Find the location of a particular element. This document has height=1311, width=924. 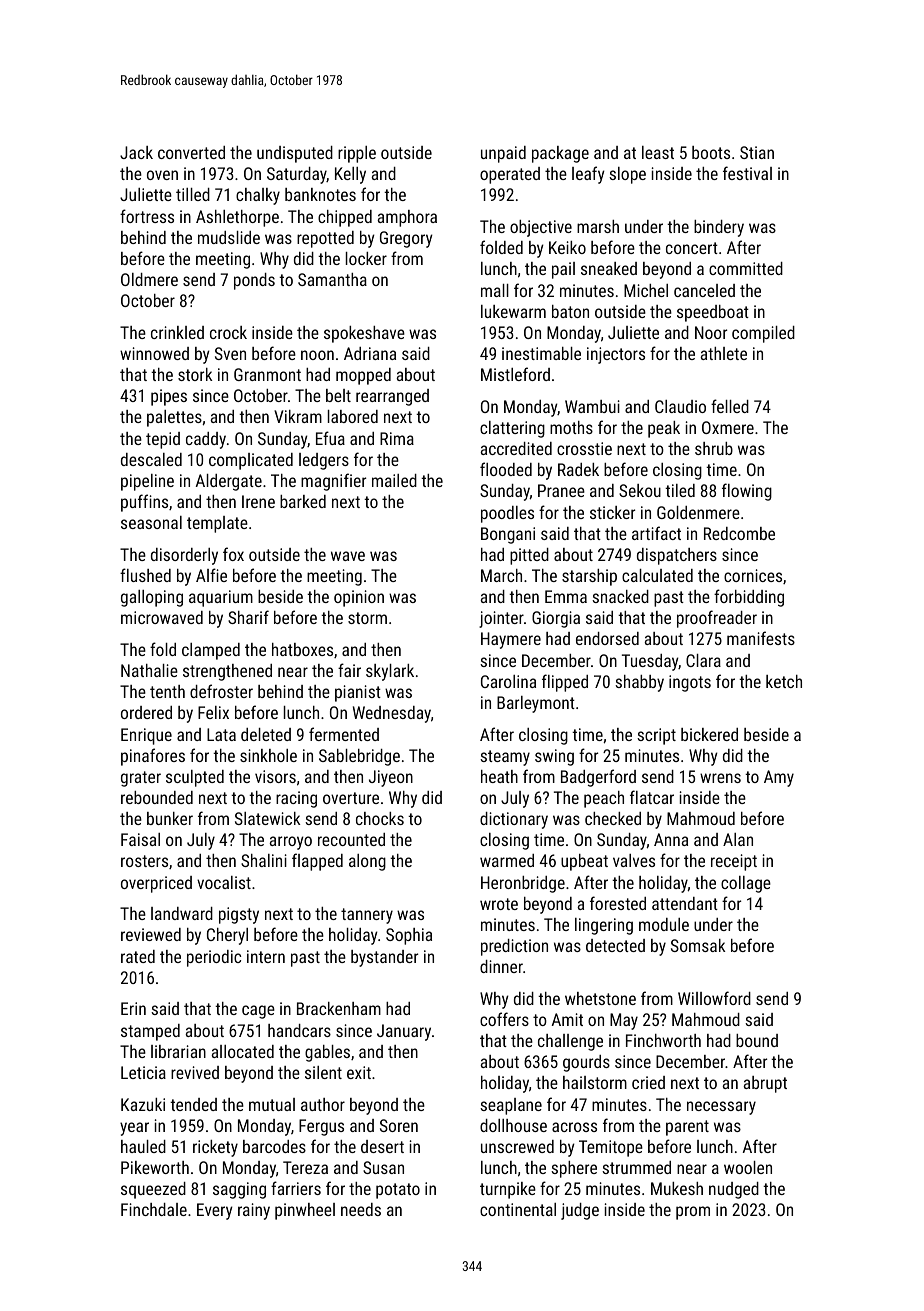

dictionary is located at coordinates (514, 820).
